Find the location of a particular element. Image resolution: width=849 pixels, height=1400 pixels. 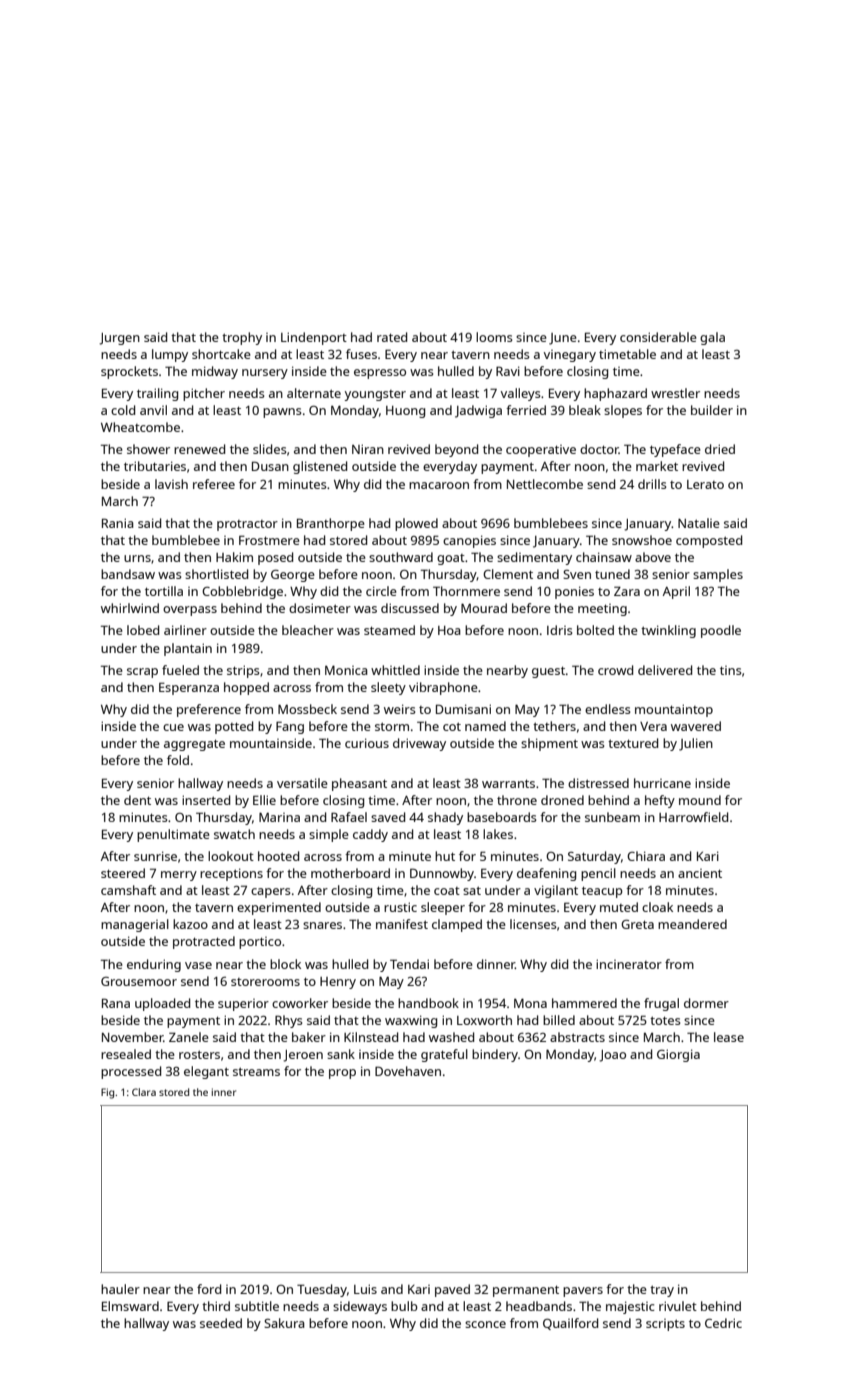

looms is located at coordinates (494, 337).
